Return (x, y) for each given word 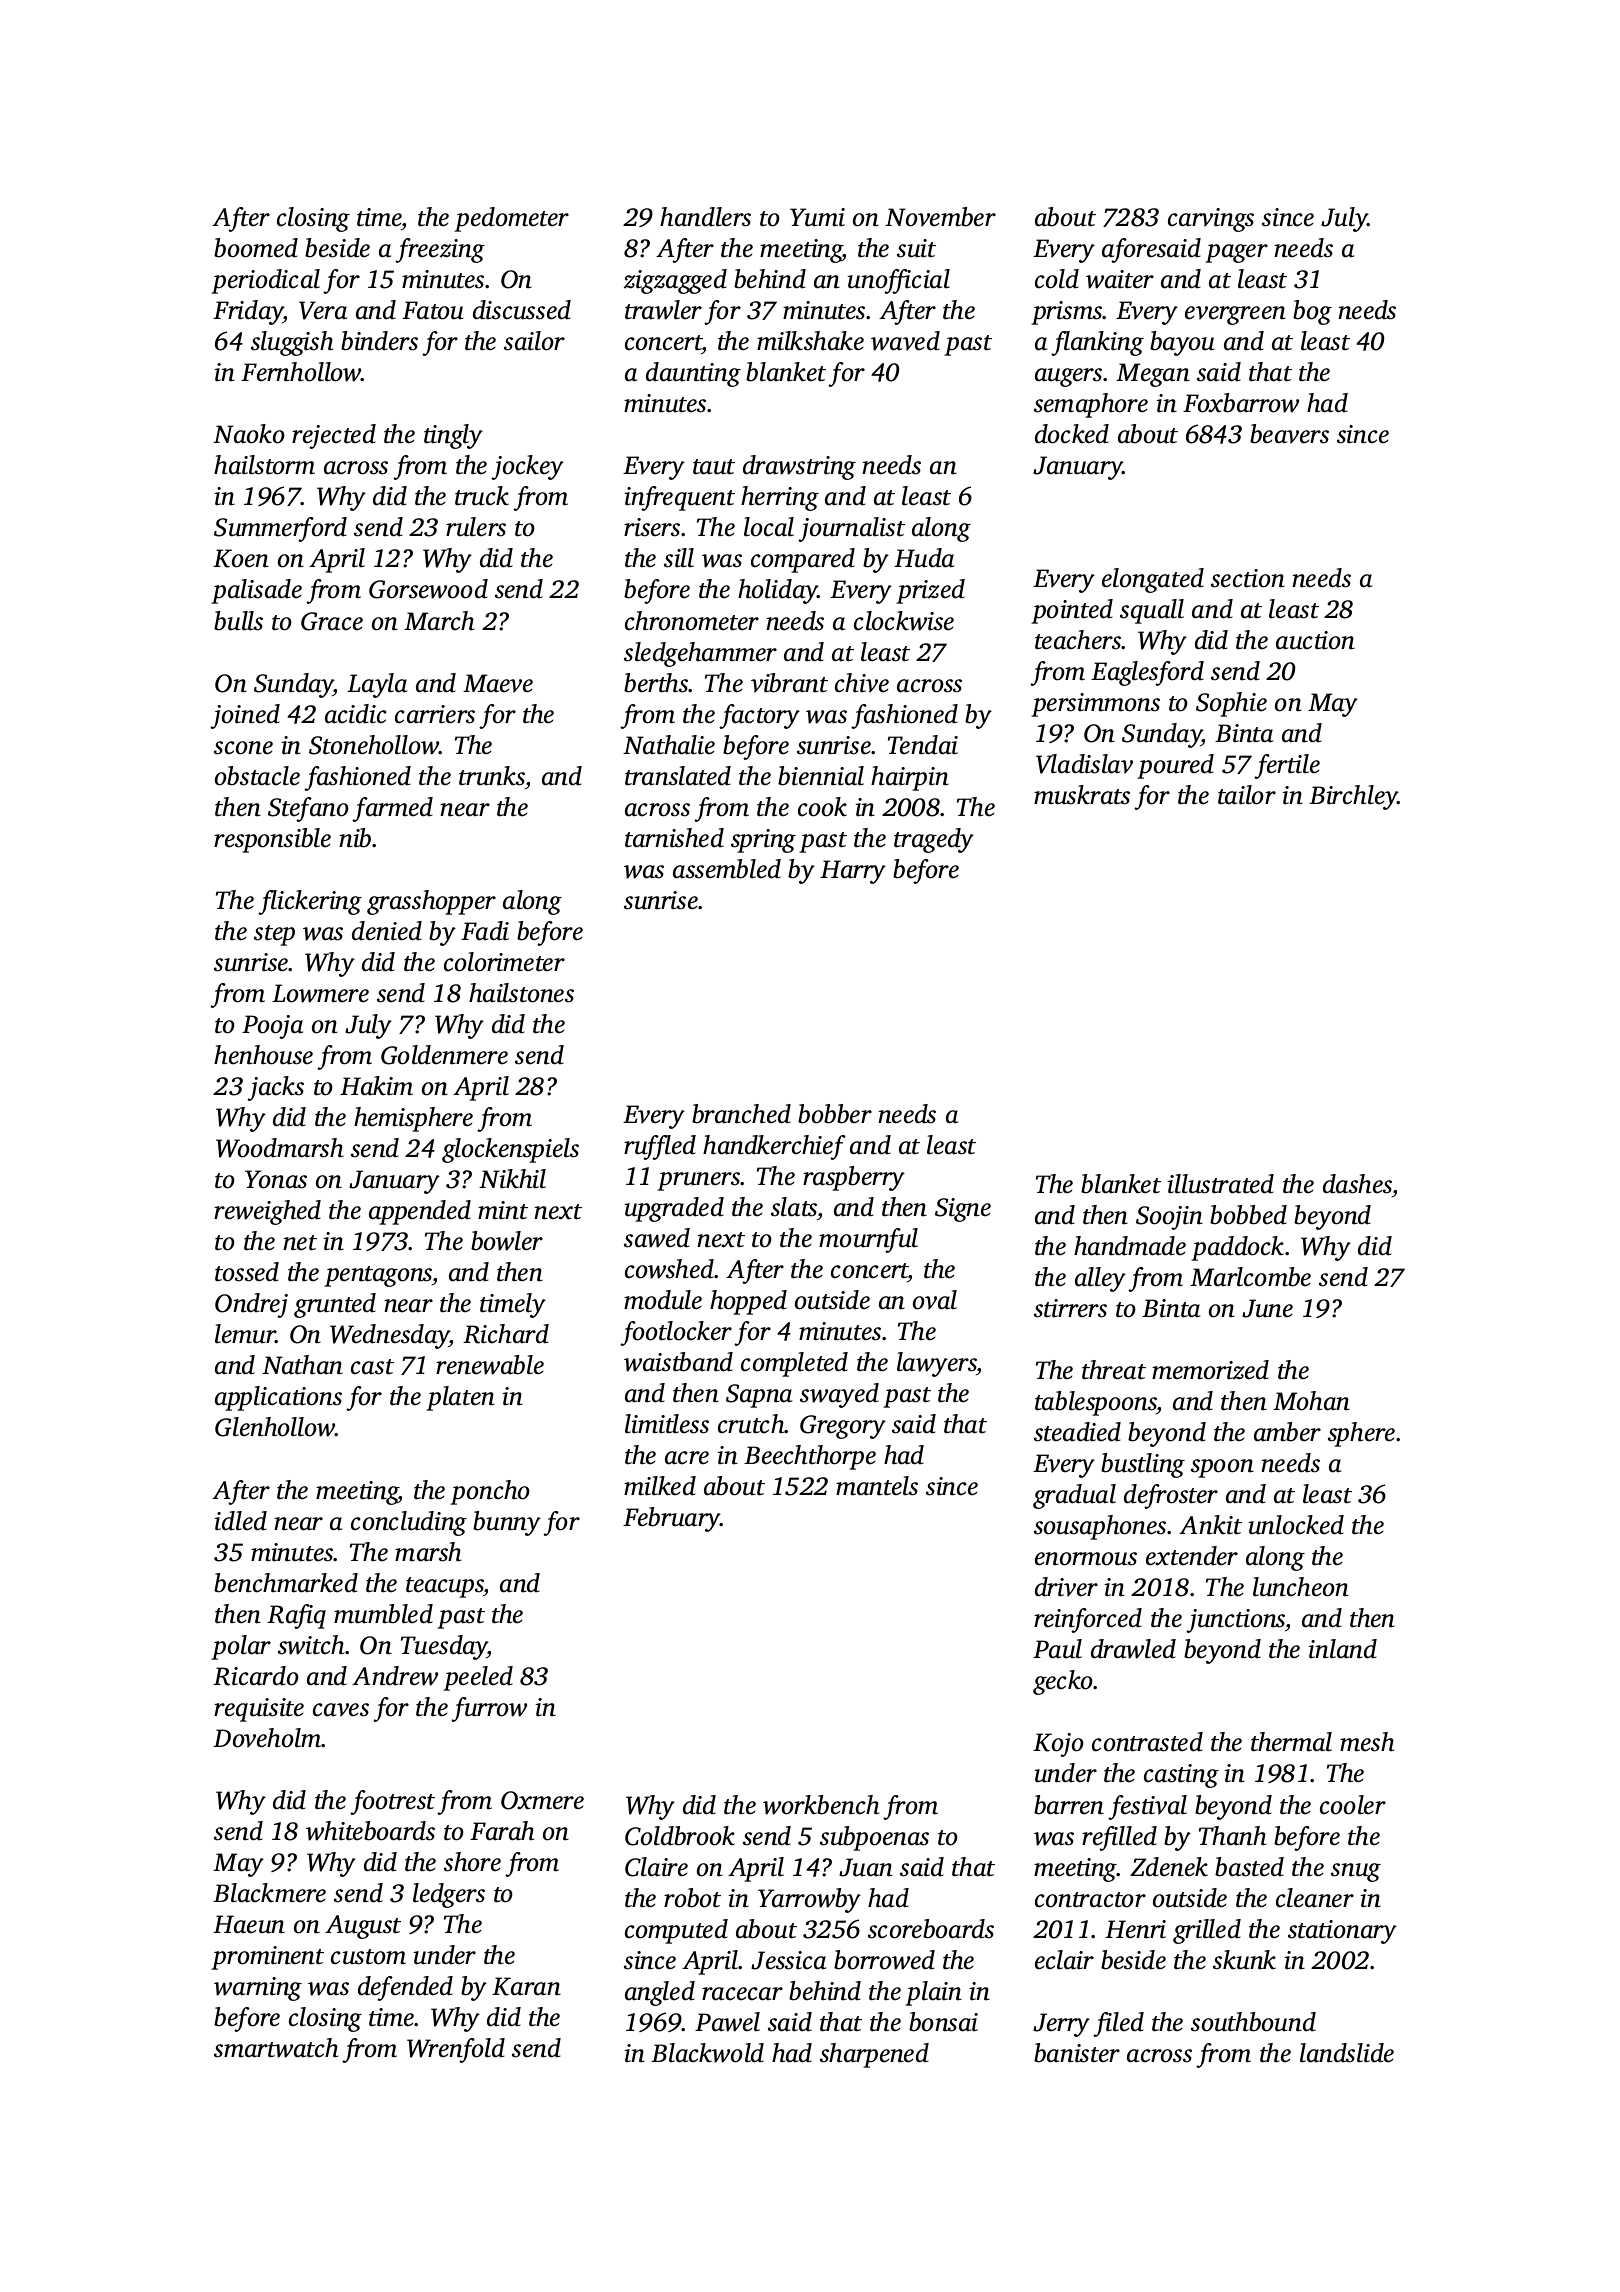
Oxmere (542, 1800)
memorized (1210, 1370)
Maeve (498, 683)
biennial (821, 776)
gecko (1063, 1682)
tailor (1247, 795)
